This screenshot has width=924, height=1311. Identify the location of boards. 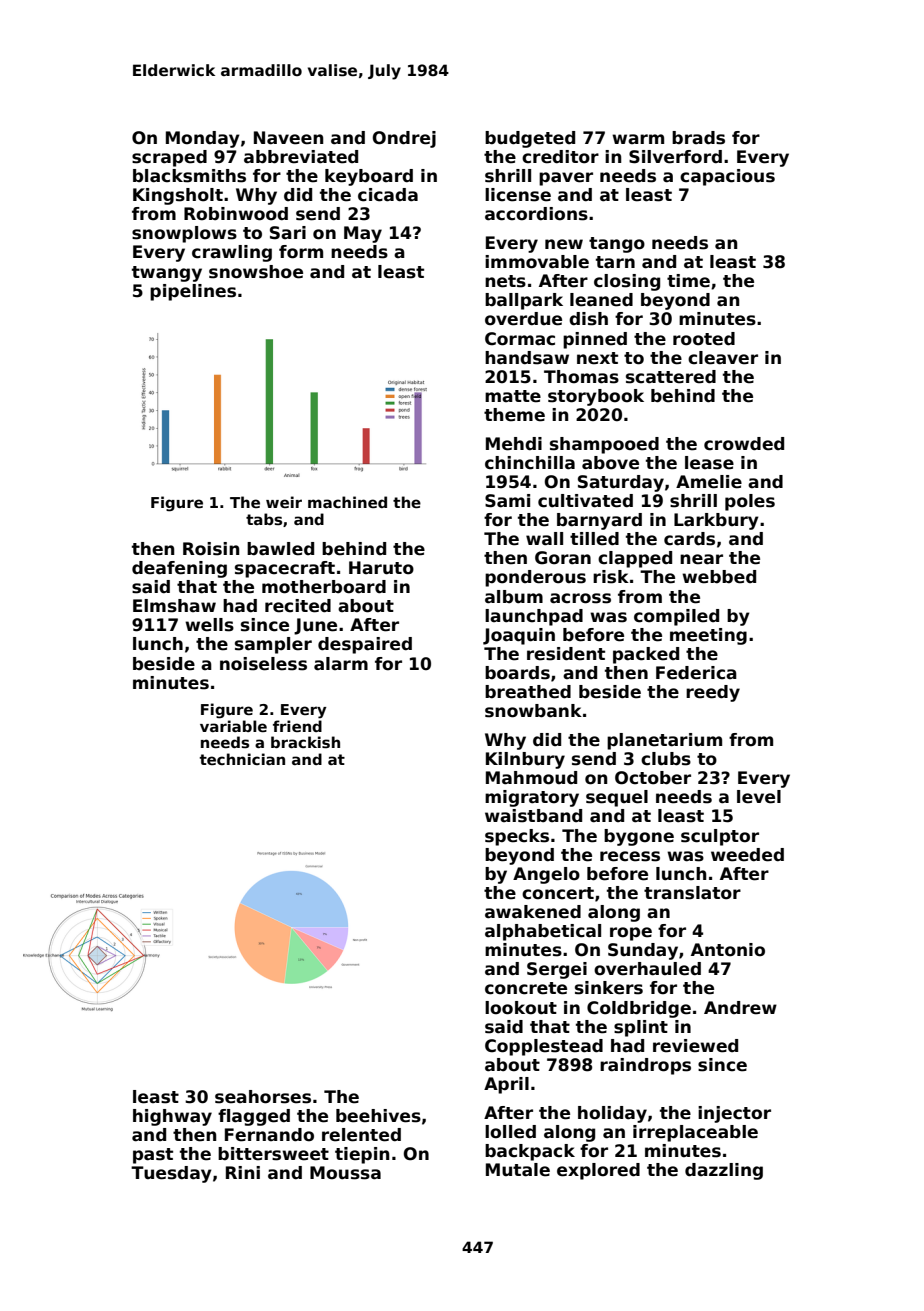
(517, 673).
